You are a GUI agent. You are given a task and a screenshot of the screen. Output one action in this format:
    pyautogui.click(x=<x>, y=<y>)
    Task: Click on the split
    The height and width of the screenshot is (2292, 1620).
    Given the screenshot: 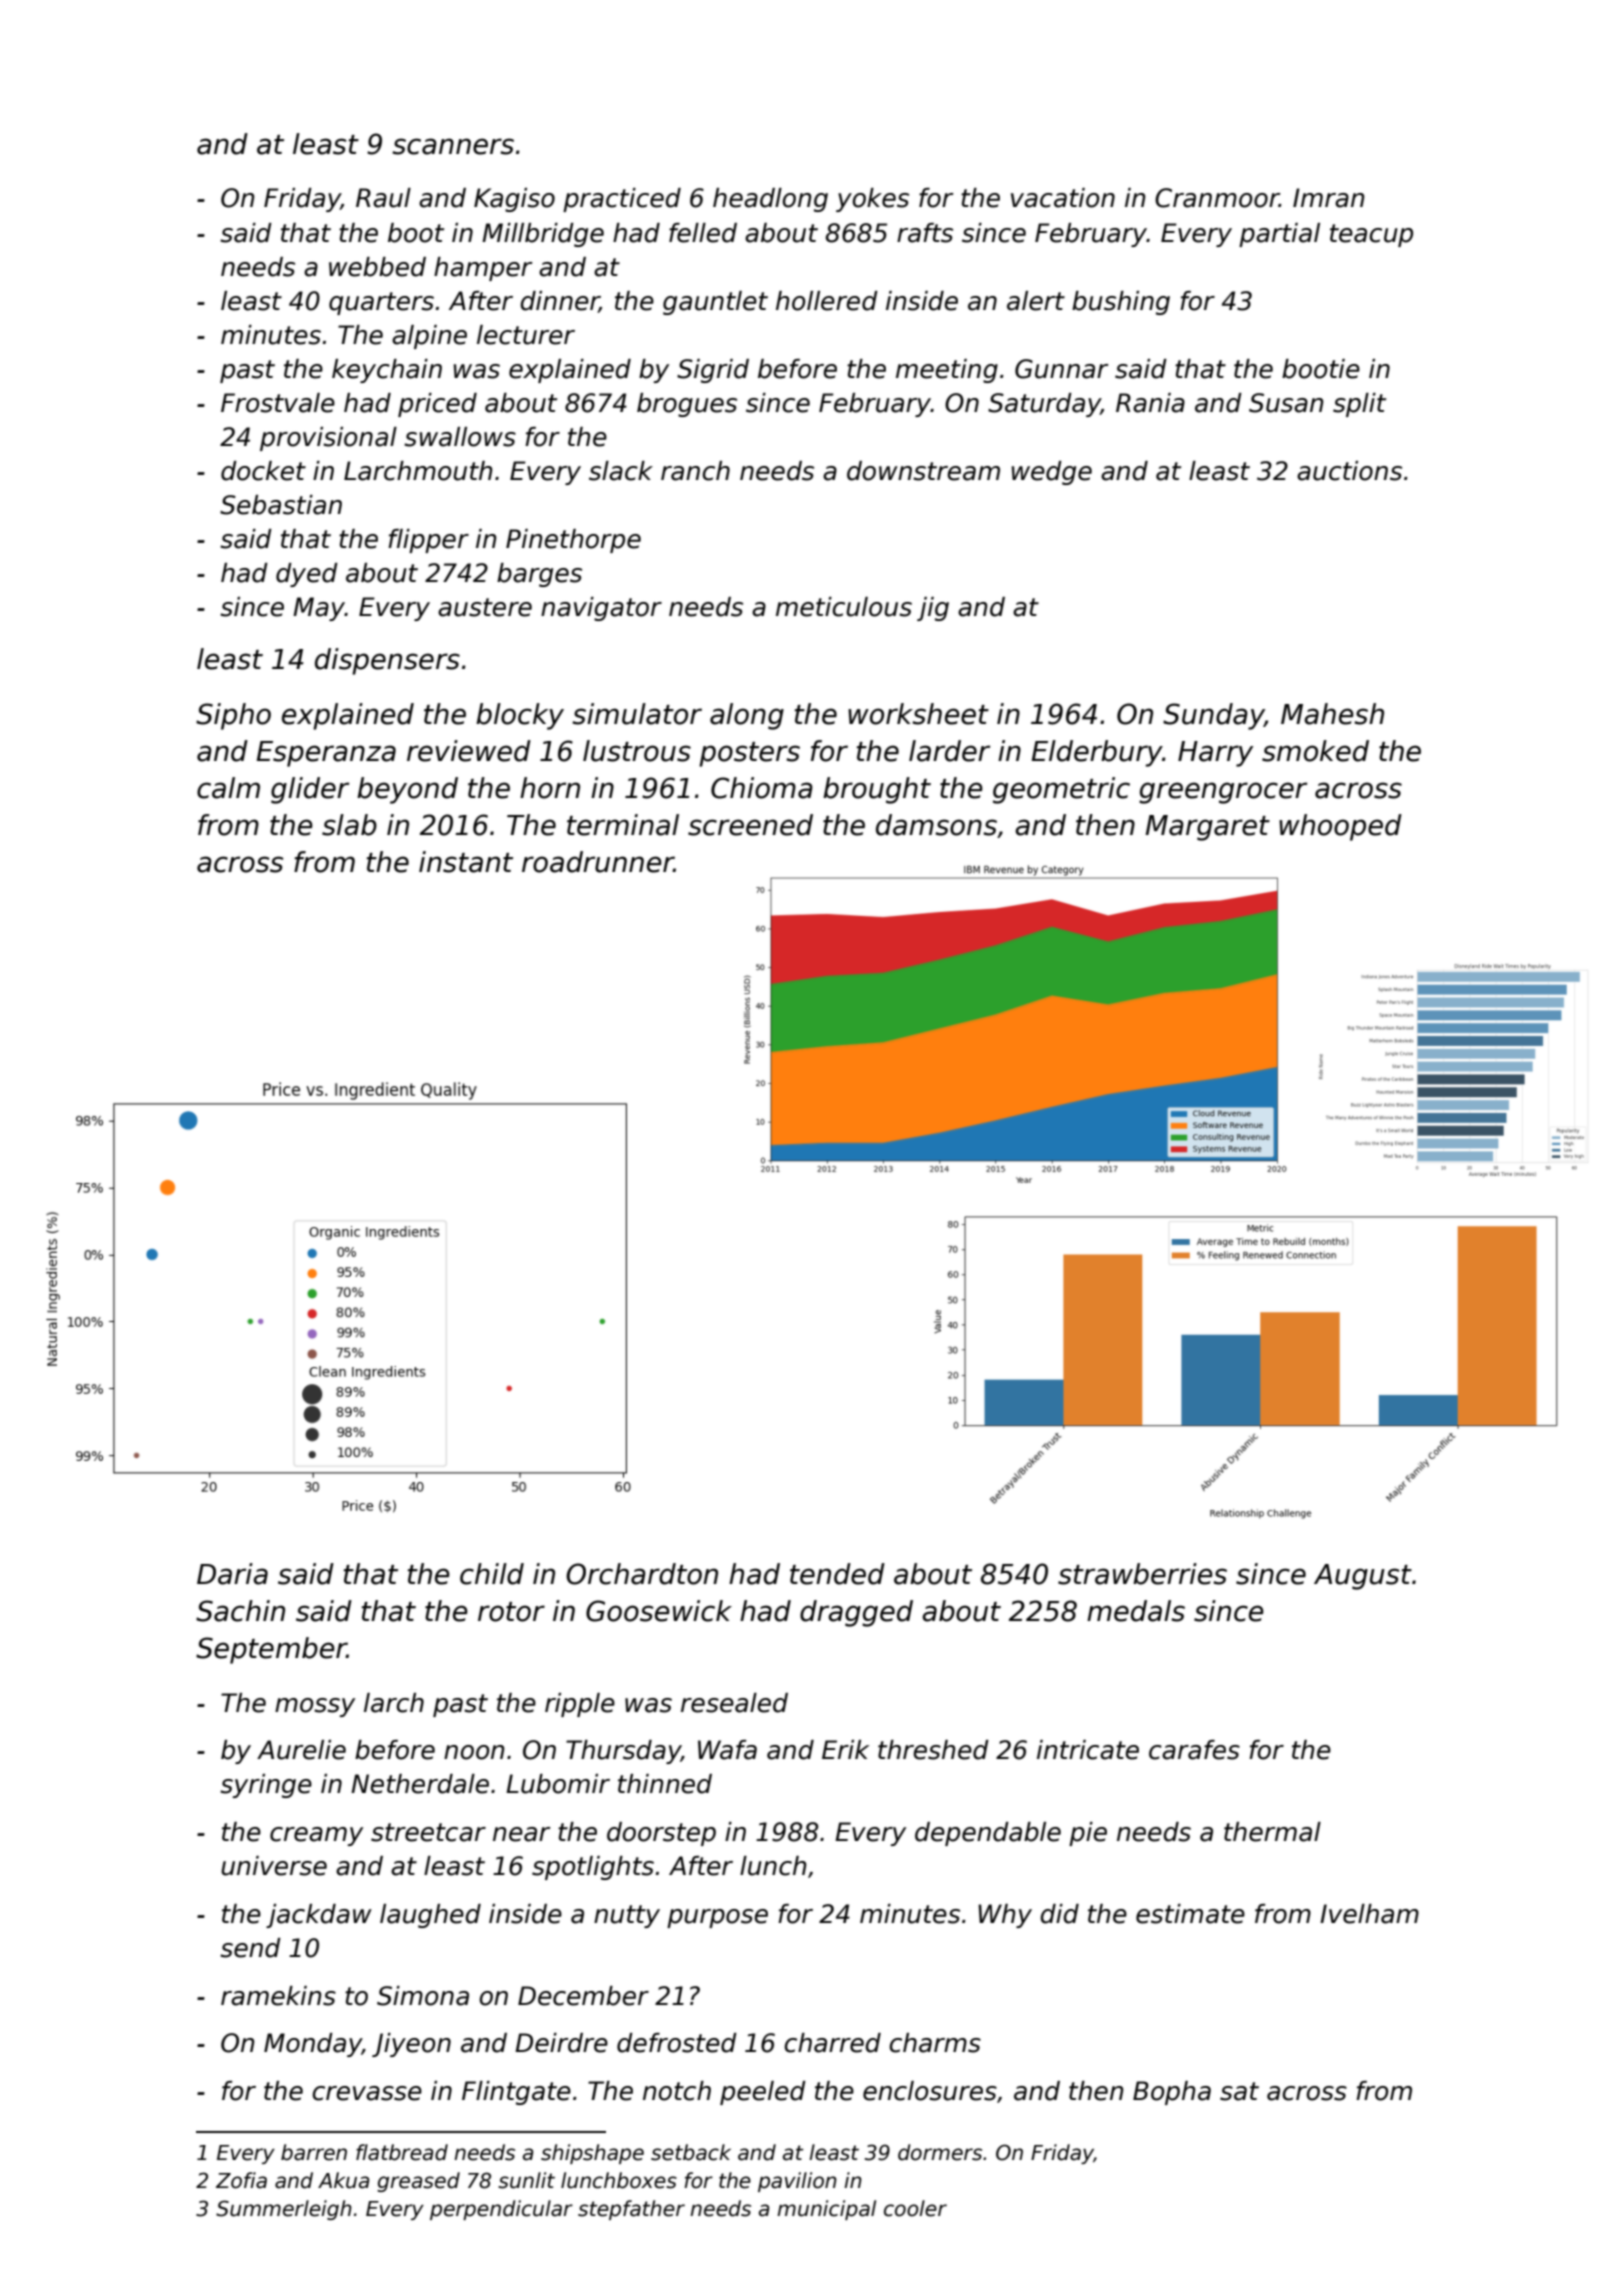 What is the action you would take?
    pyautogui.click(x=1359, y=405)
